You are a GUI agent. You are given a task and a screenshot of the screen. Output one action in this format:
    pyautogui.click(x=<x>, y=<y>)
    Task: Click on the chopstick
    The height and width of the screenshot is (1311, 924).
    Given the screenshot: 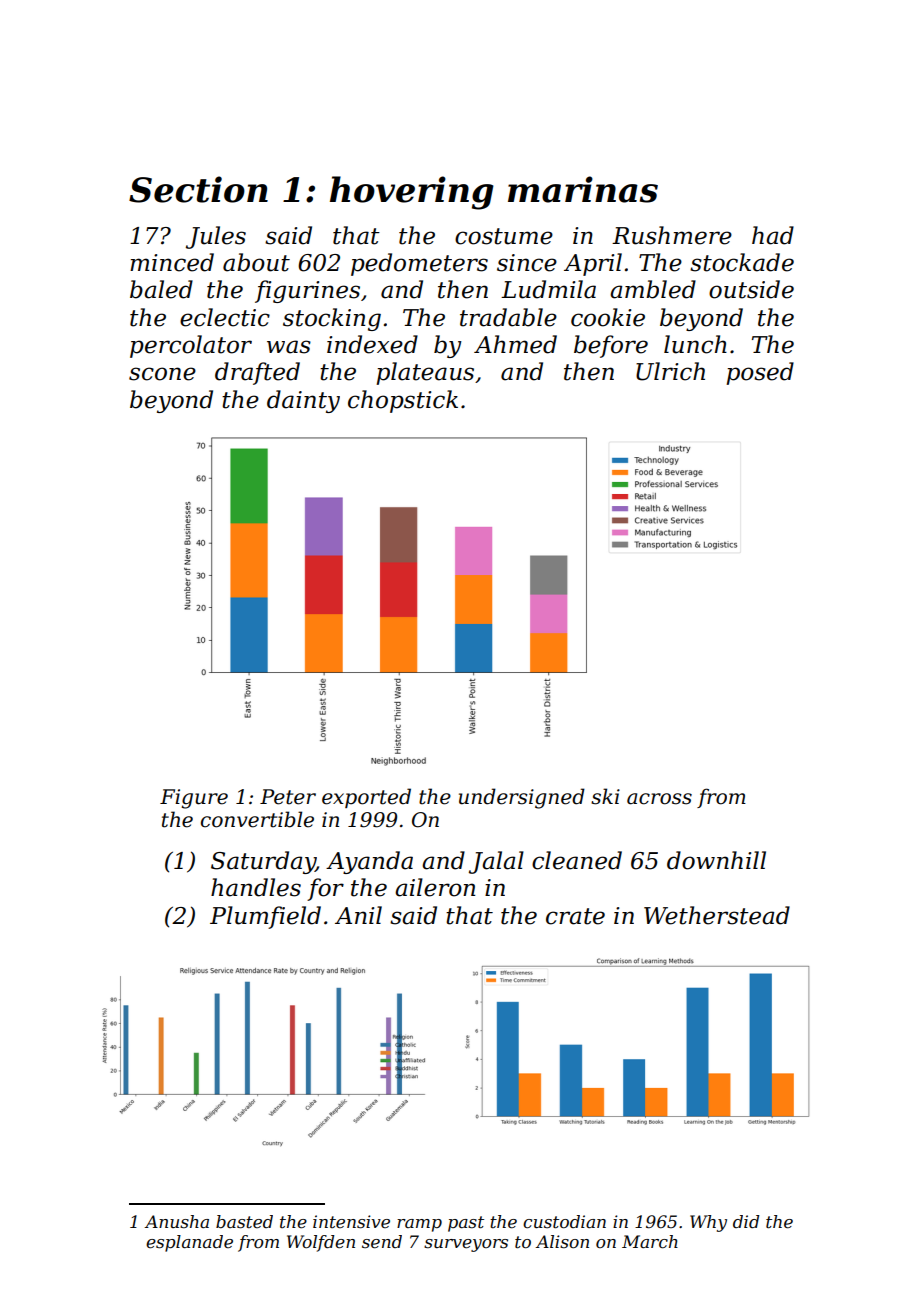 What is the action you would take?
    pyautogui.click(x=403, y=401)
